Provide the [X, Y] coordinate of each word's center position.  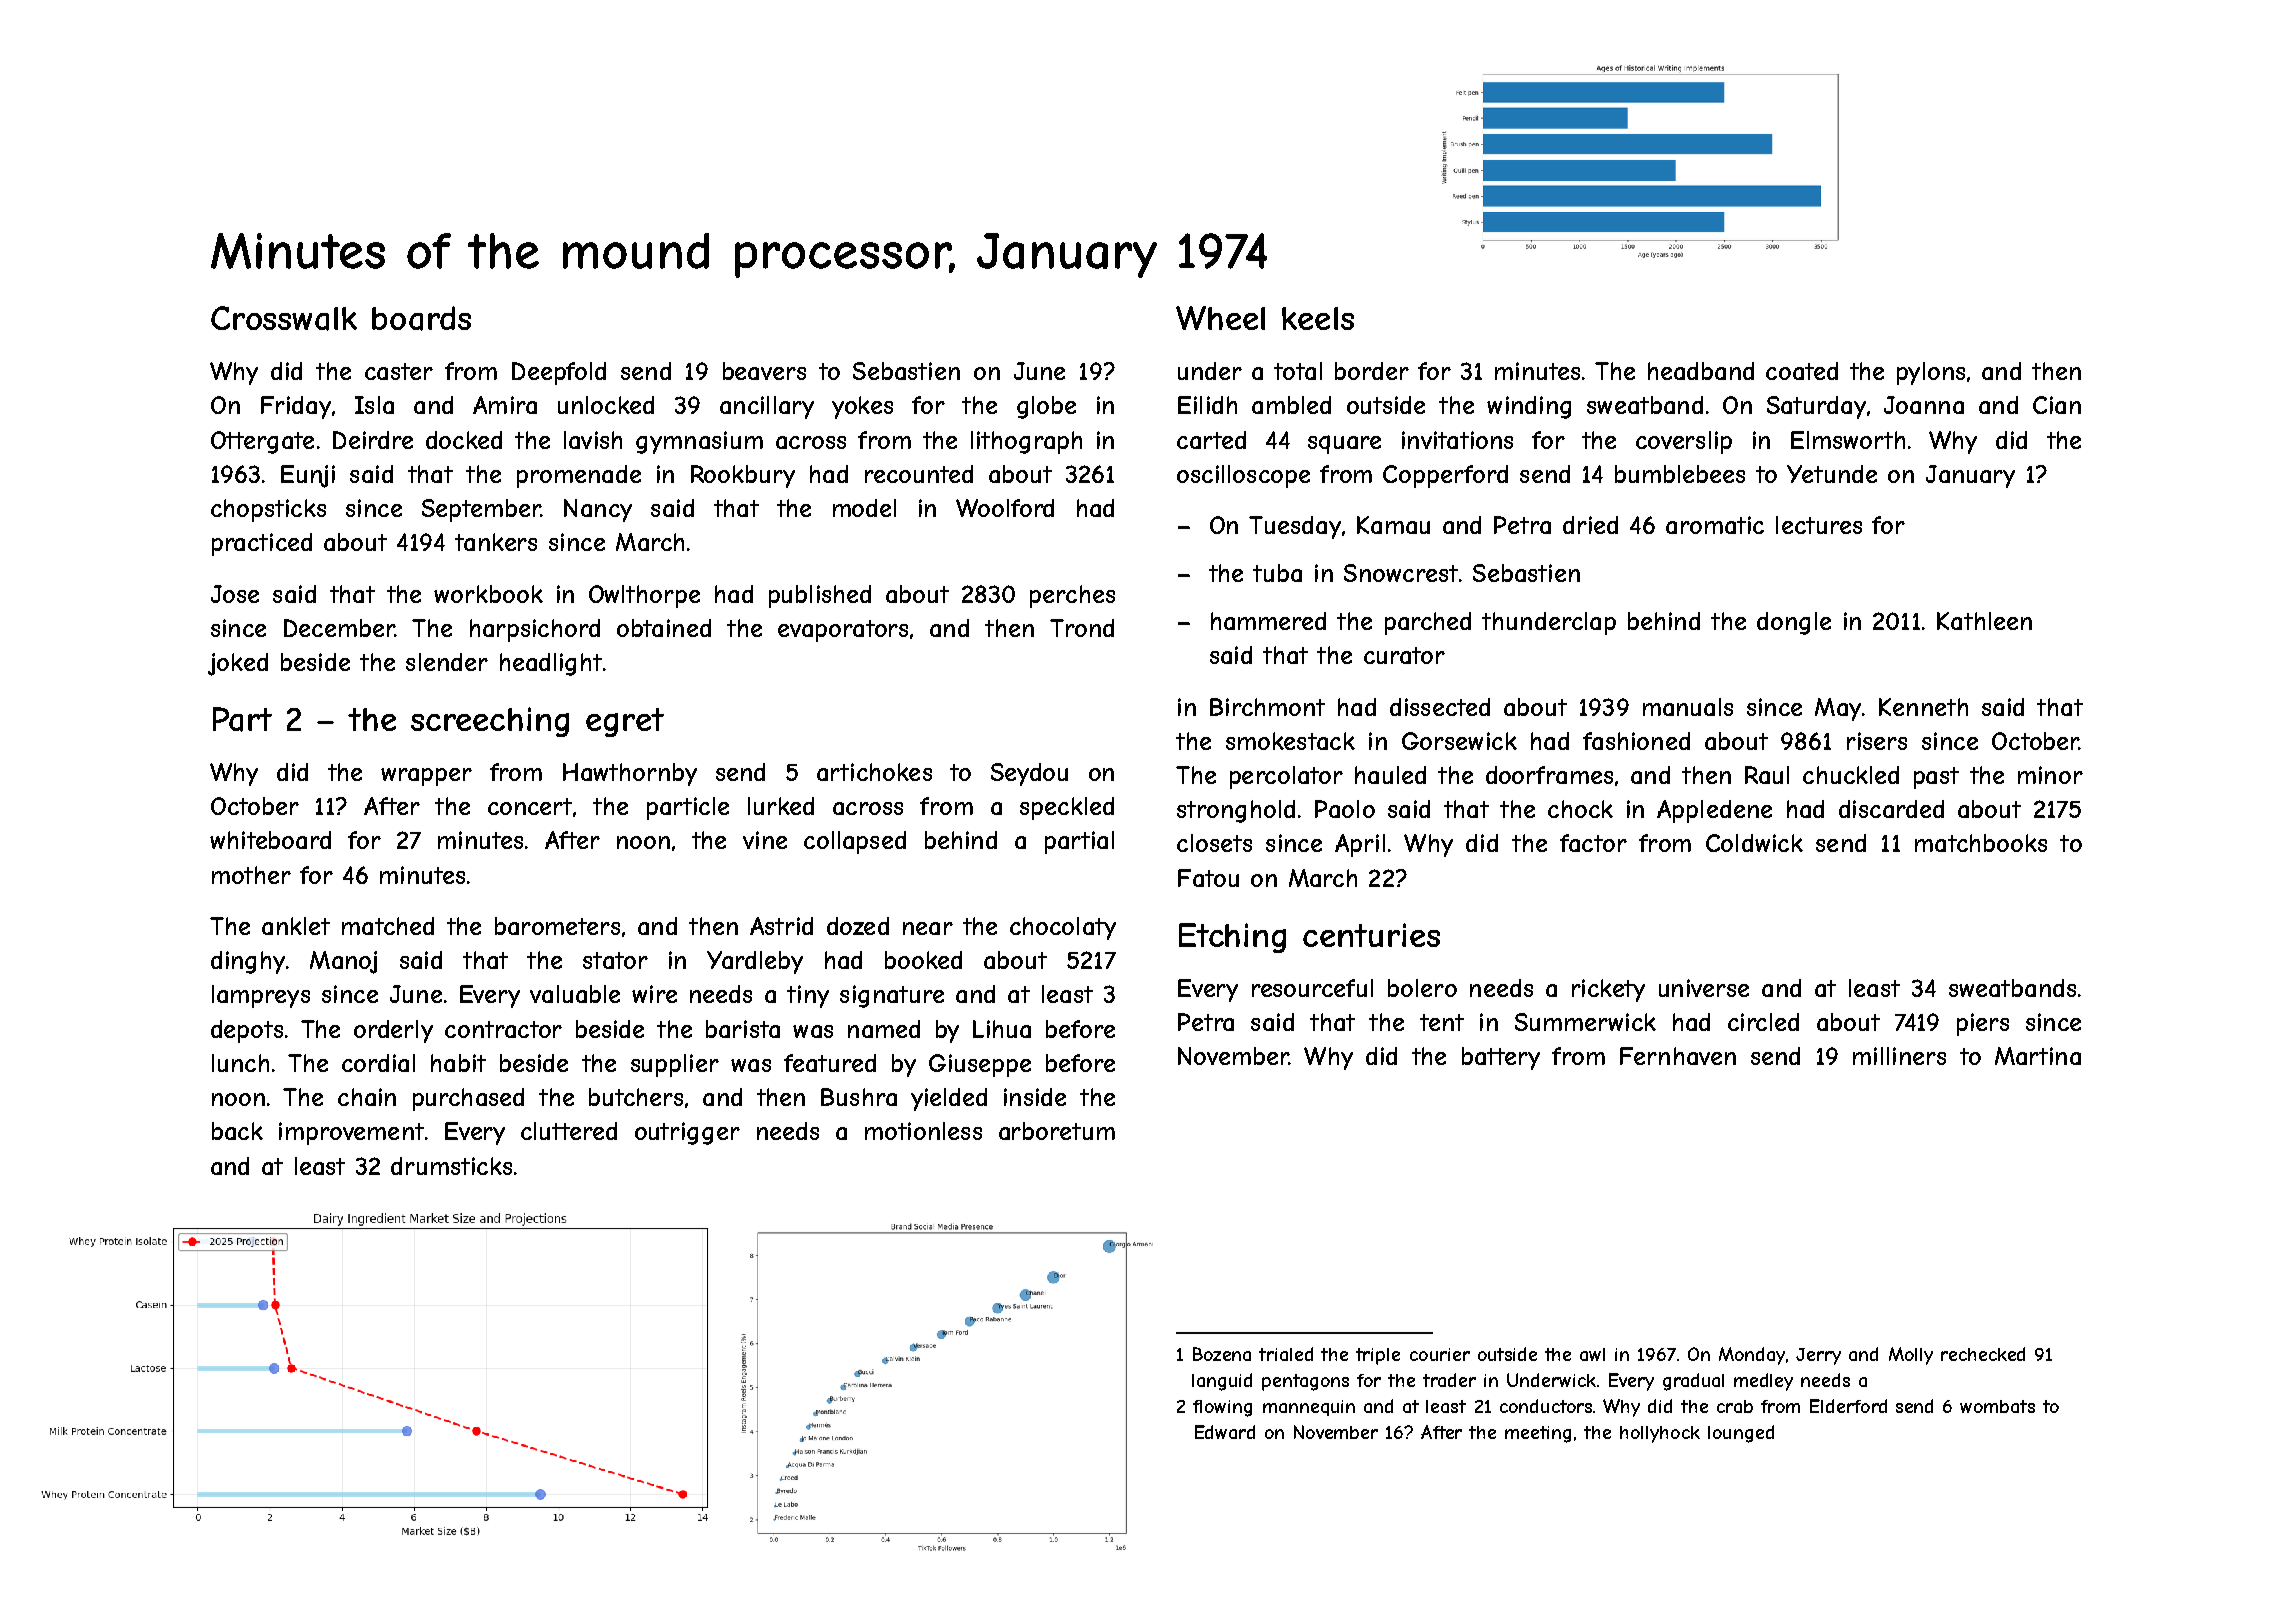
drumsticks [451, 1166]
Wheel [1220, 318]
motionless [923, 1131]
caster [399, 371]
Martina [2038, 1056]
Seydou [1029, 774]
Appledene [1714, 811]
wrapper [426, 777]
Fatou [1208, 878]
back [237, 1131]
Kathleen [1984, 621]
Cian [2057, 405]
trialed [1286, 1354]
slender [447, 662]
